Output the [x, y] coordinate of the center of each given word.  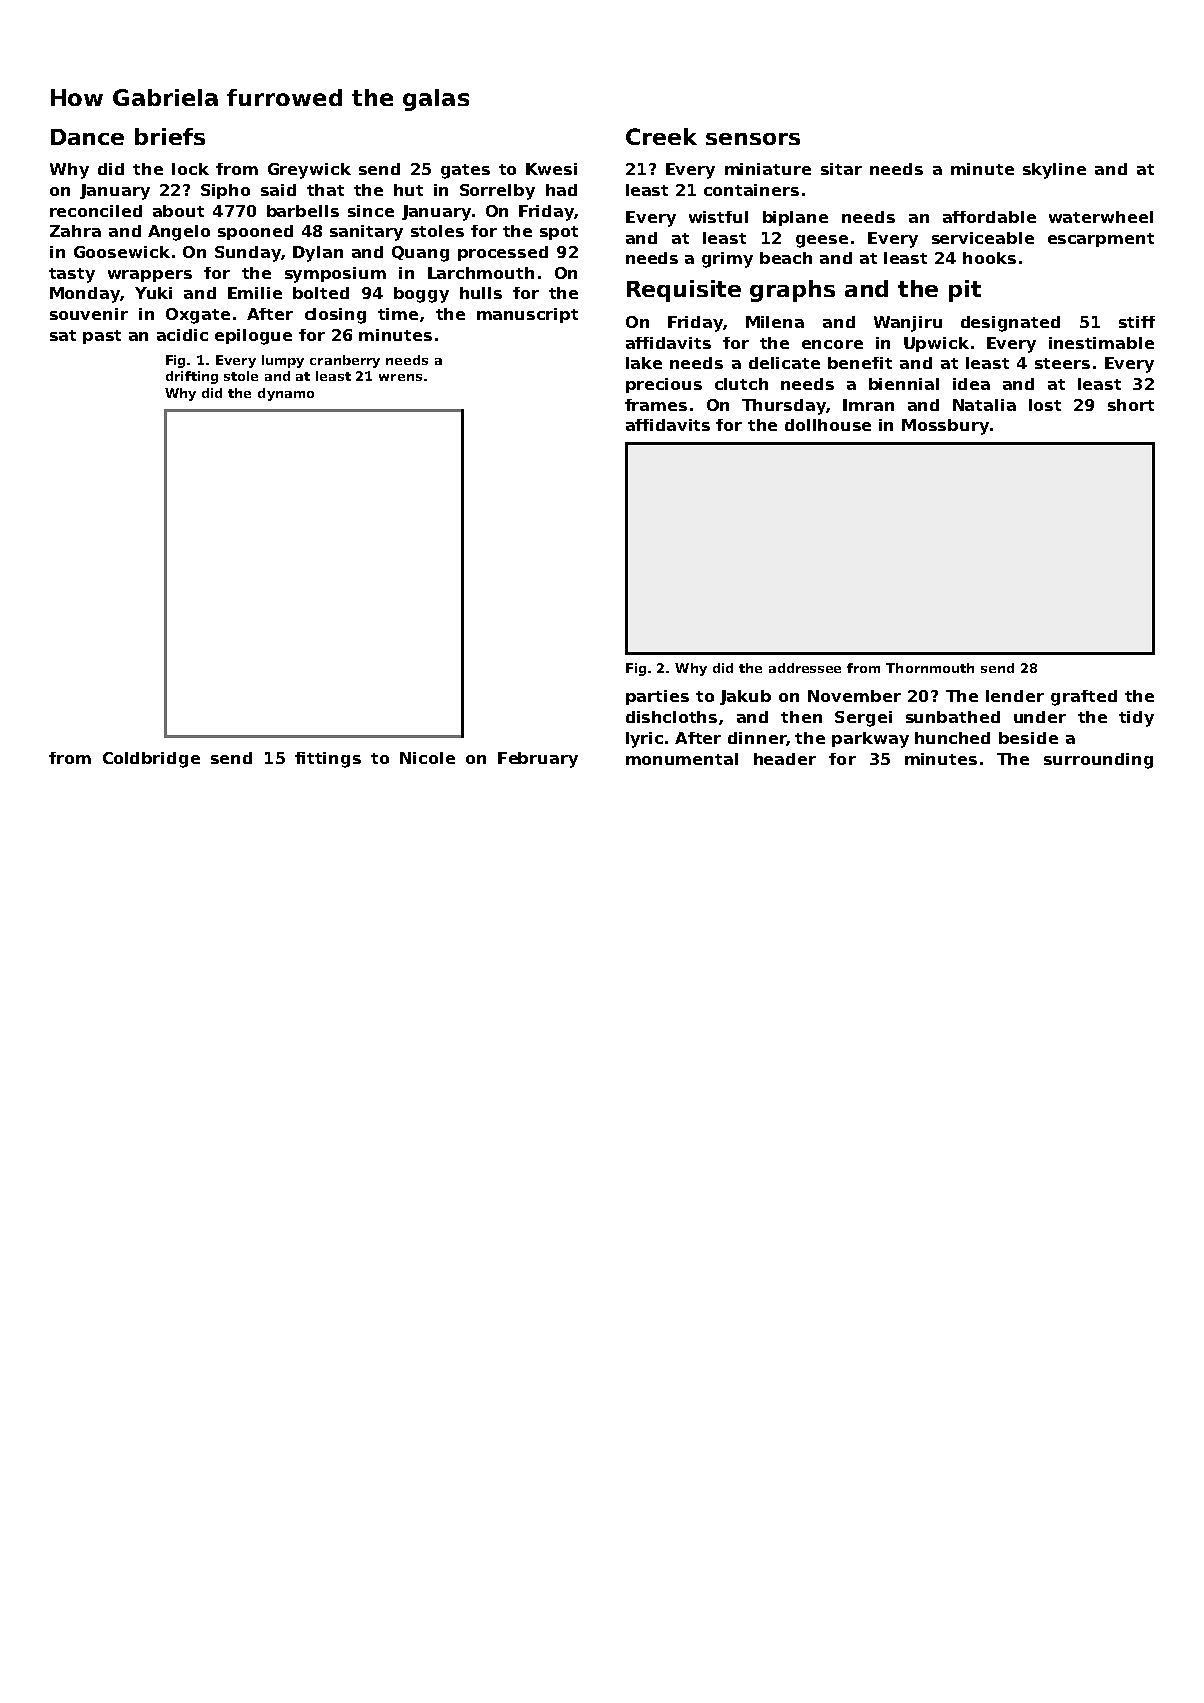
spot [559, 233]
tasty [72, 275]
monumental [682, 759]
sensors [753, 139]
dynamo [286, 394]
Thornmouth [930, 668]
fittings [328, 760]
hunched [952, 738]
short [1131, 405]
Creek [661, 136]
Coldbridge [151, 760]
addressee [805, 668]
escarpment [1101, 240]
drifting [192, 377]
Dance [87, 137]
